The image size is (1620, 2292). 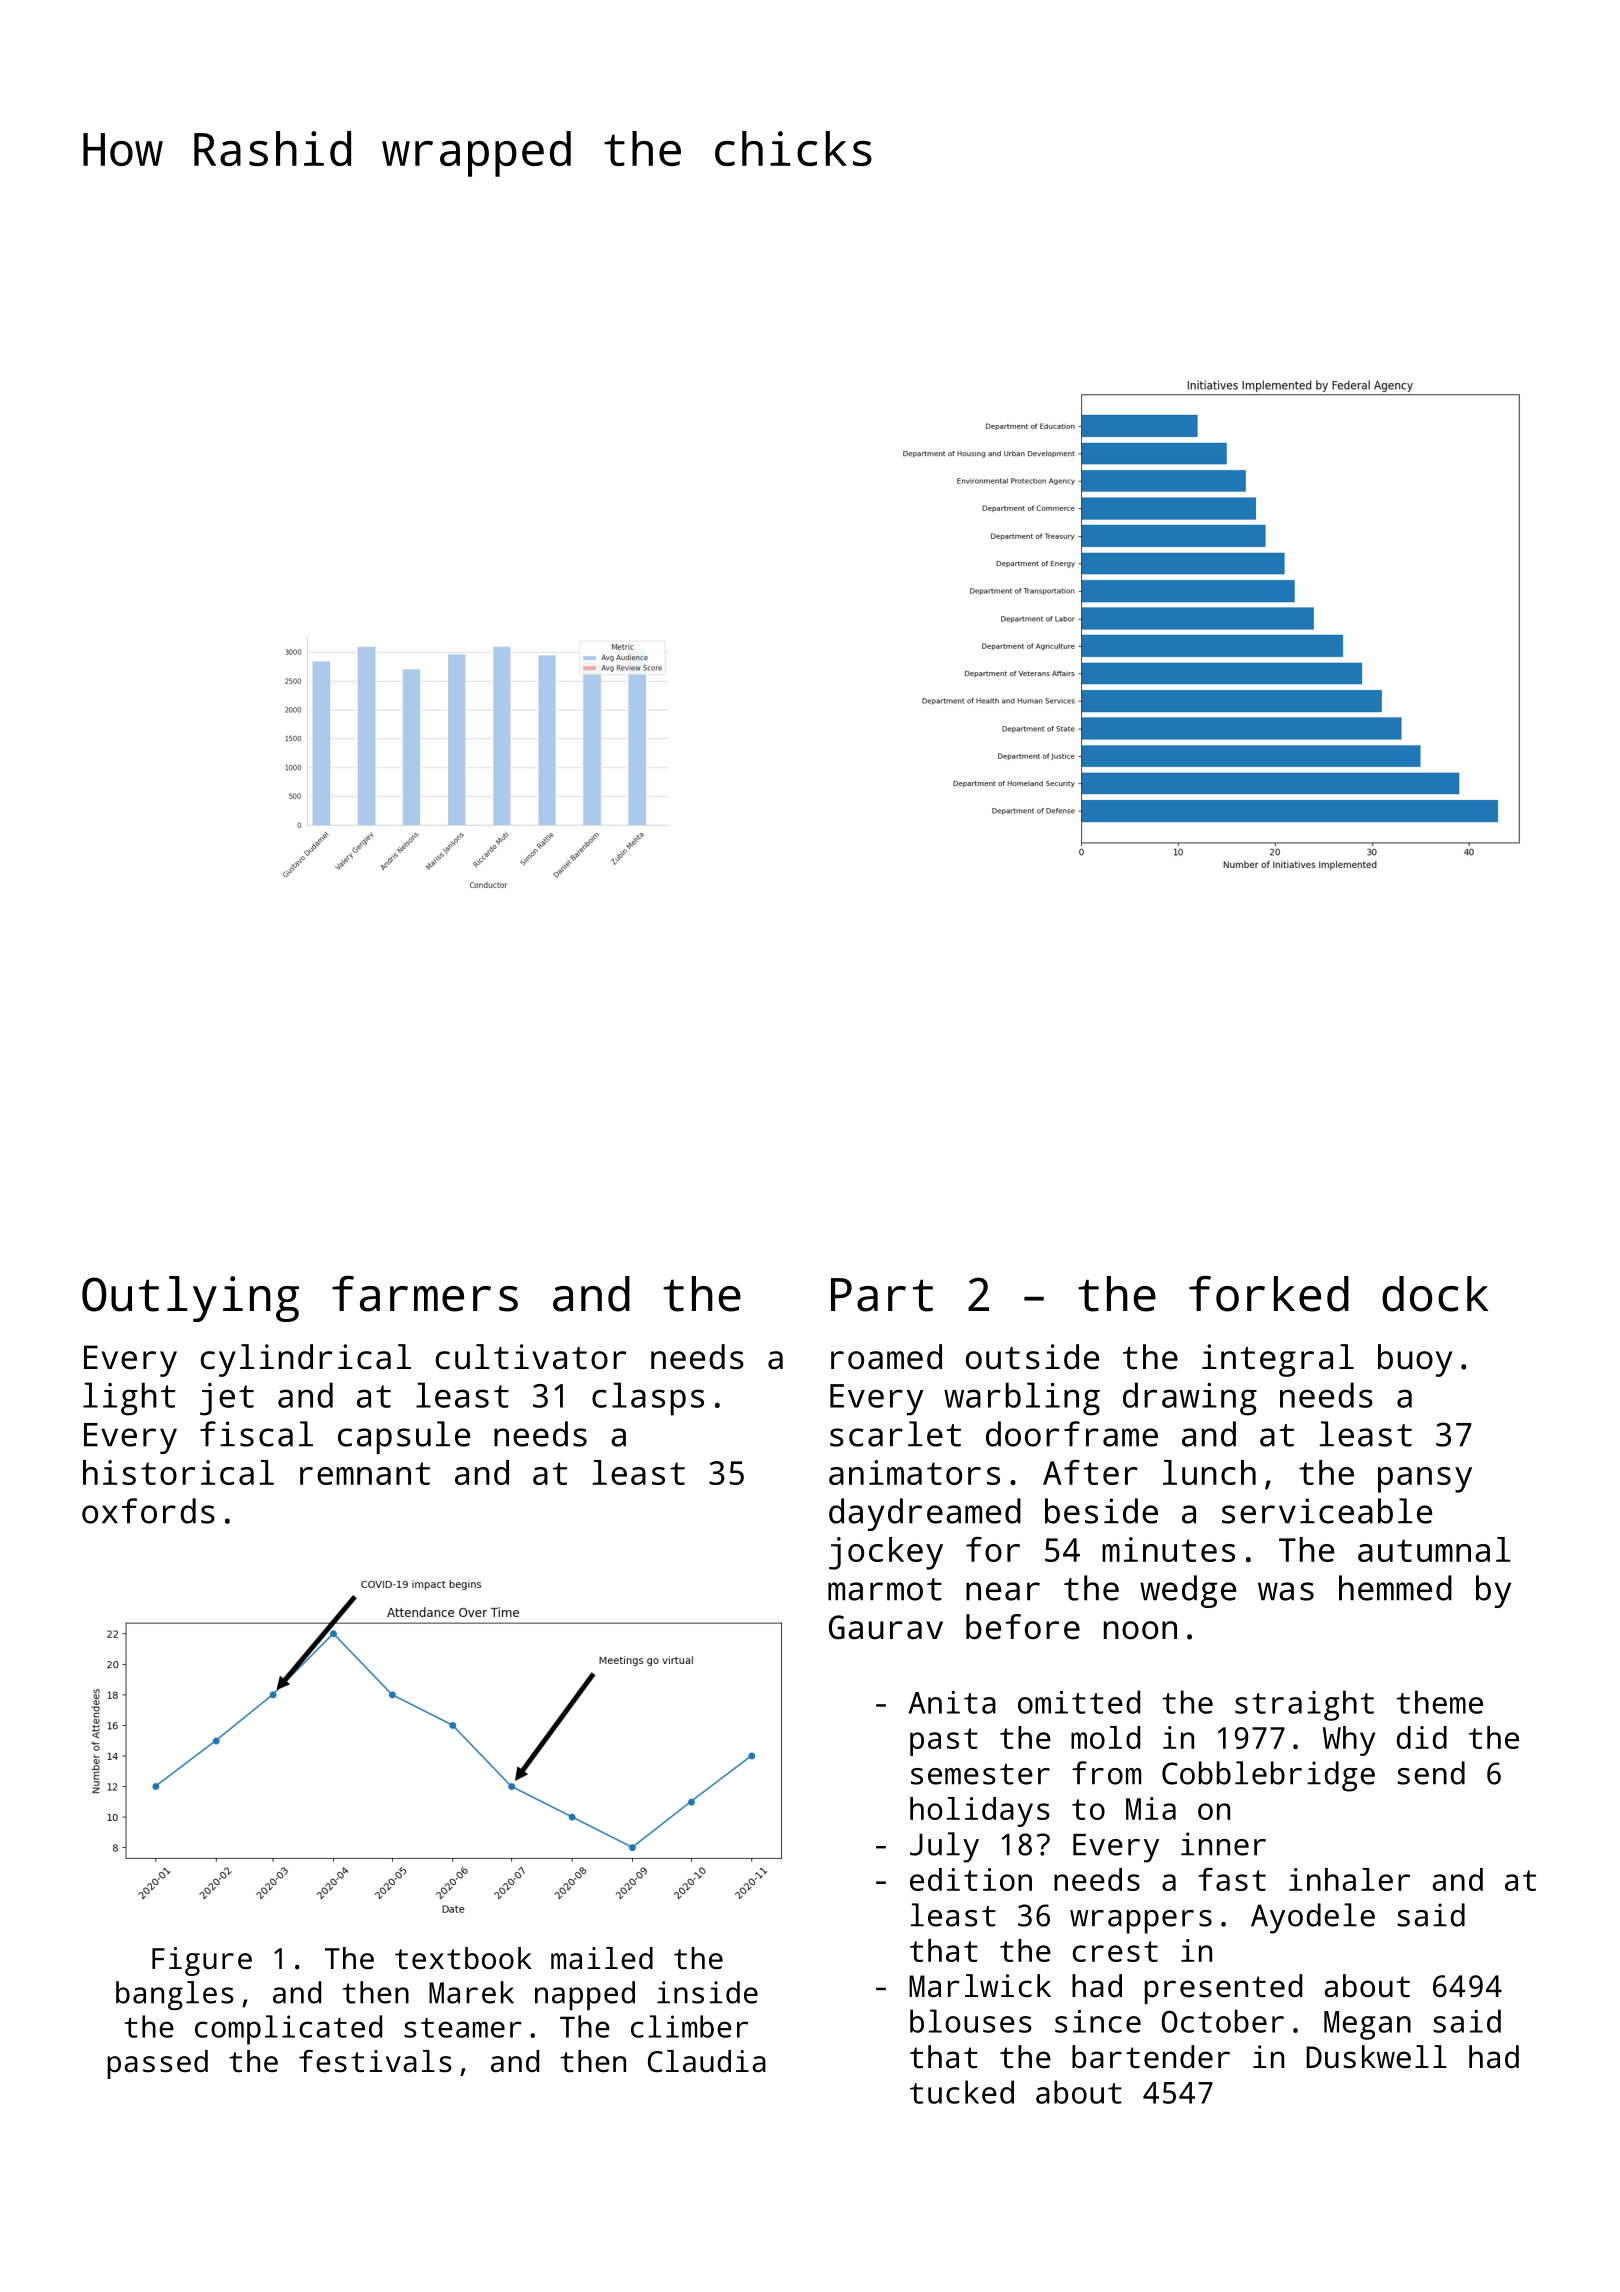 What do you see at coordinates (1395, 1588) in the page?
I see `hemmed` at bounding box center [1395, 1588].
